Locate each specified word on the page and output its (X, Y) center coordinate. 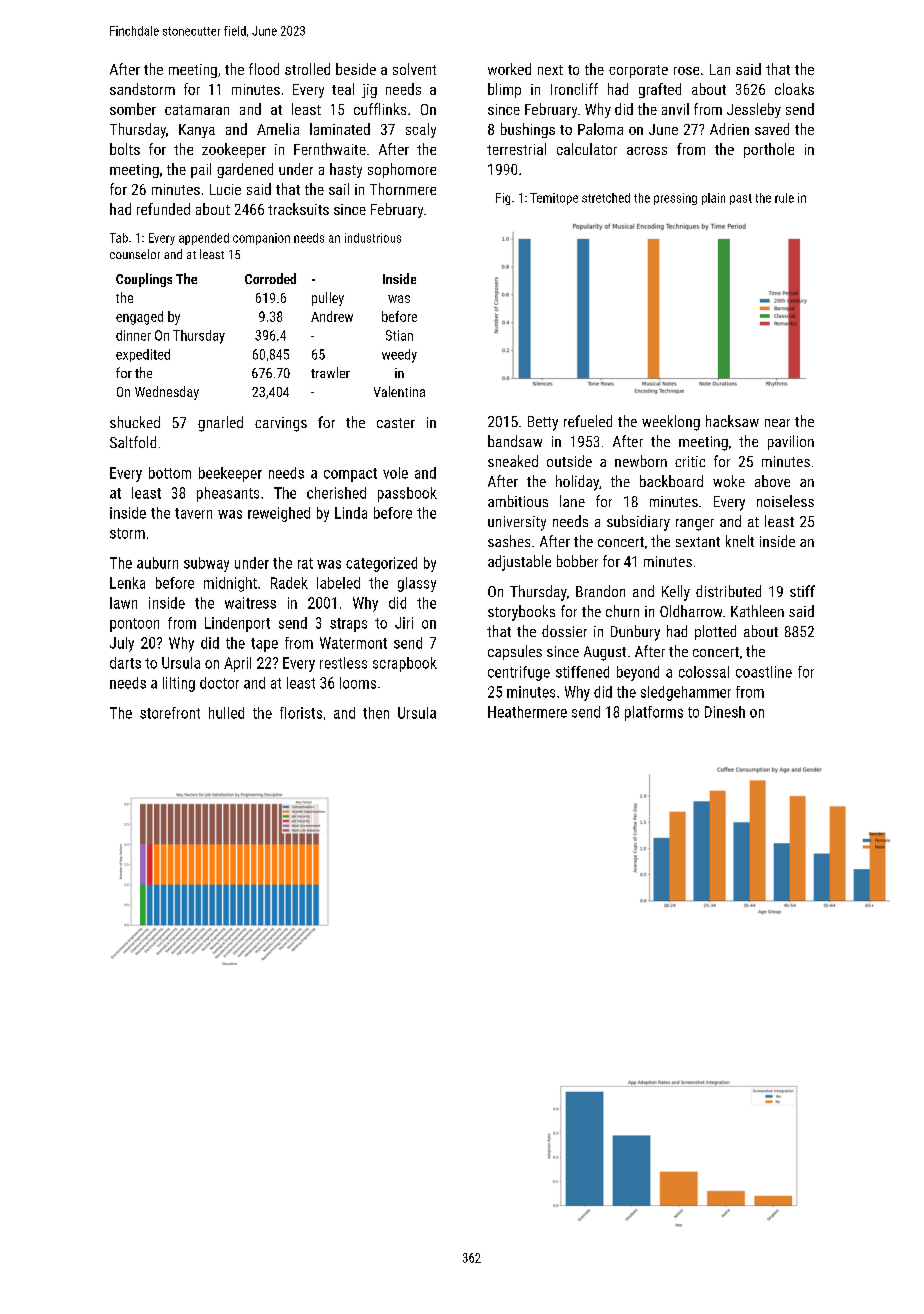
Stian (399, 335)
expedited (143, 355)
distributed (728, 591)
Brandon (600, 591)
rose (686, 71)
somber (133, 109)
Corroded (270, 278)
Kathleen (757, 611)
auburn (157, 563)
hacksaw (732, 421)
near (777, 423)
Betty (543, 423)
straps (348, 625)
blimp (504, 90)
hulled (226, 713)
